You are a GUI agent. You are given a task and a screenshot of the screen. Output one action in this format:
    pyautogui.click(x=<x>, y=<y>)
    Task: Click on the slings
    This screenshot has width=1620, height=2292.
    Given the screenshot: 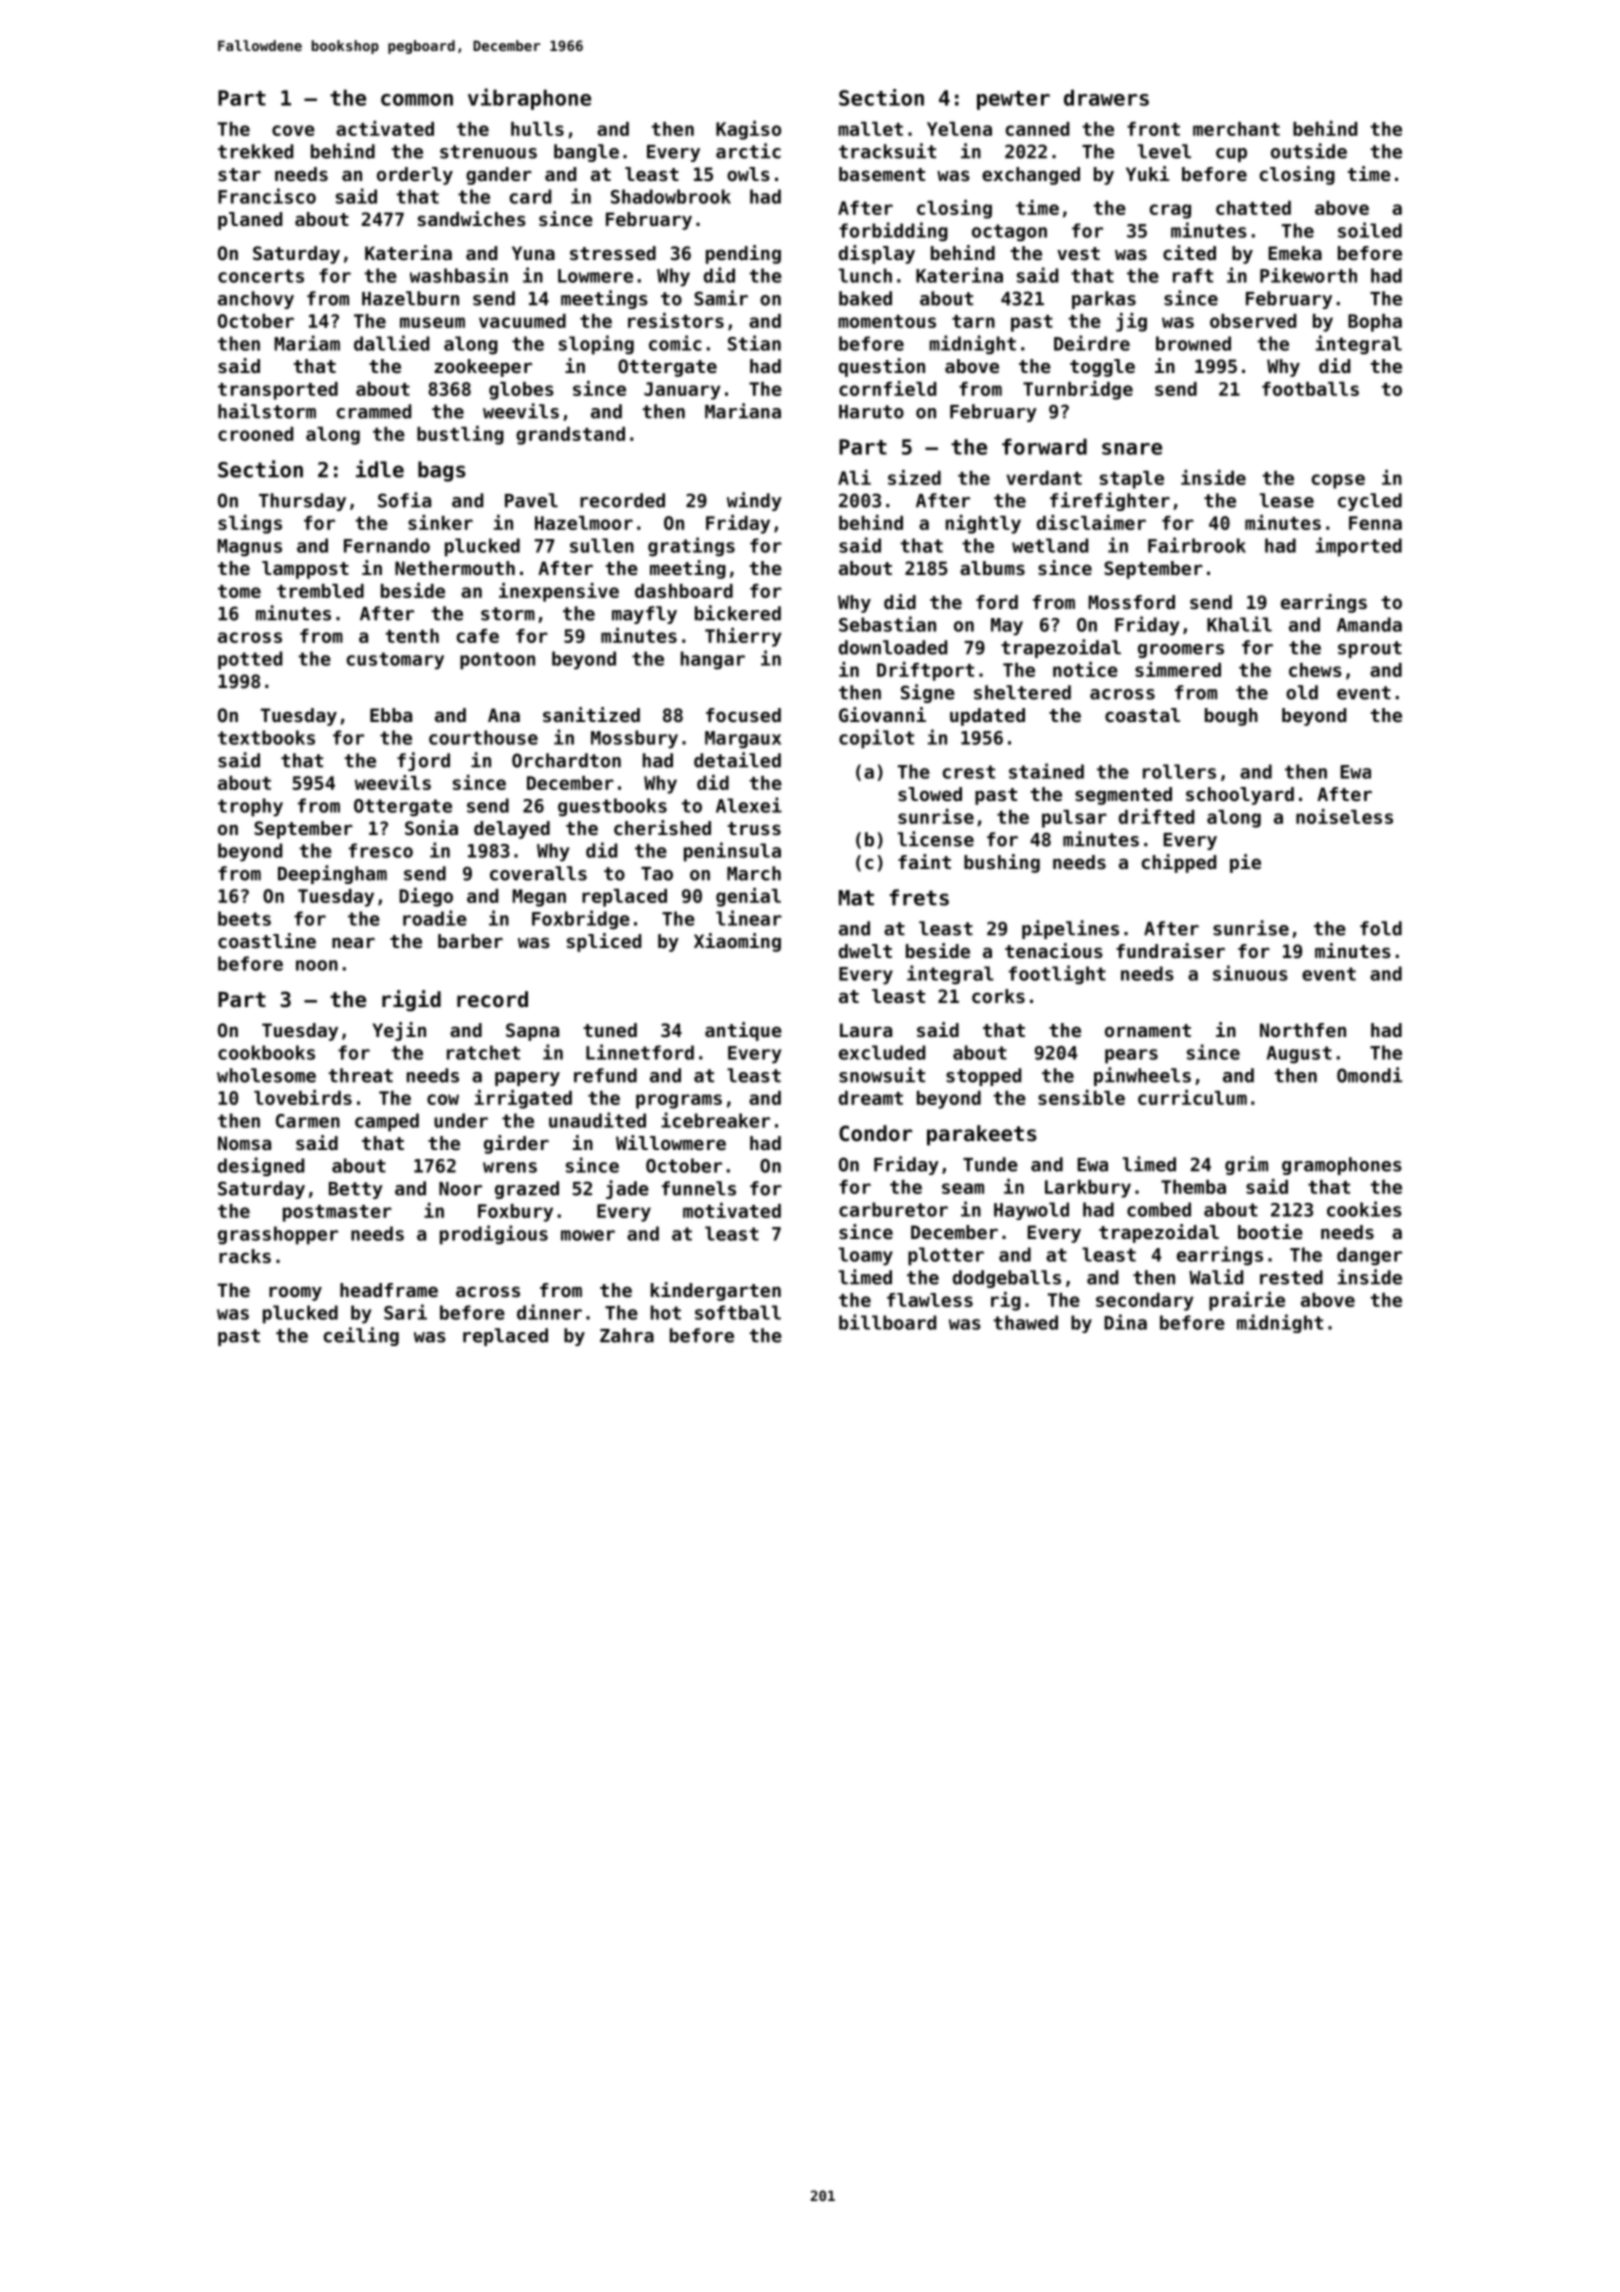 What is the action you would take?
    pyautogui.click(x=250, y=524)
